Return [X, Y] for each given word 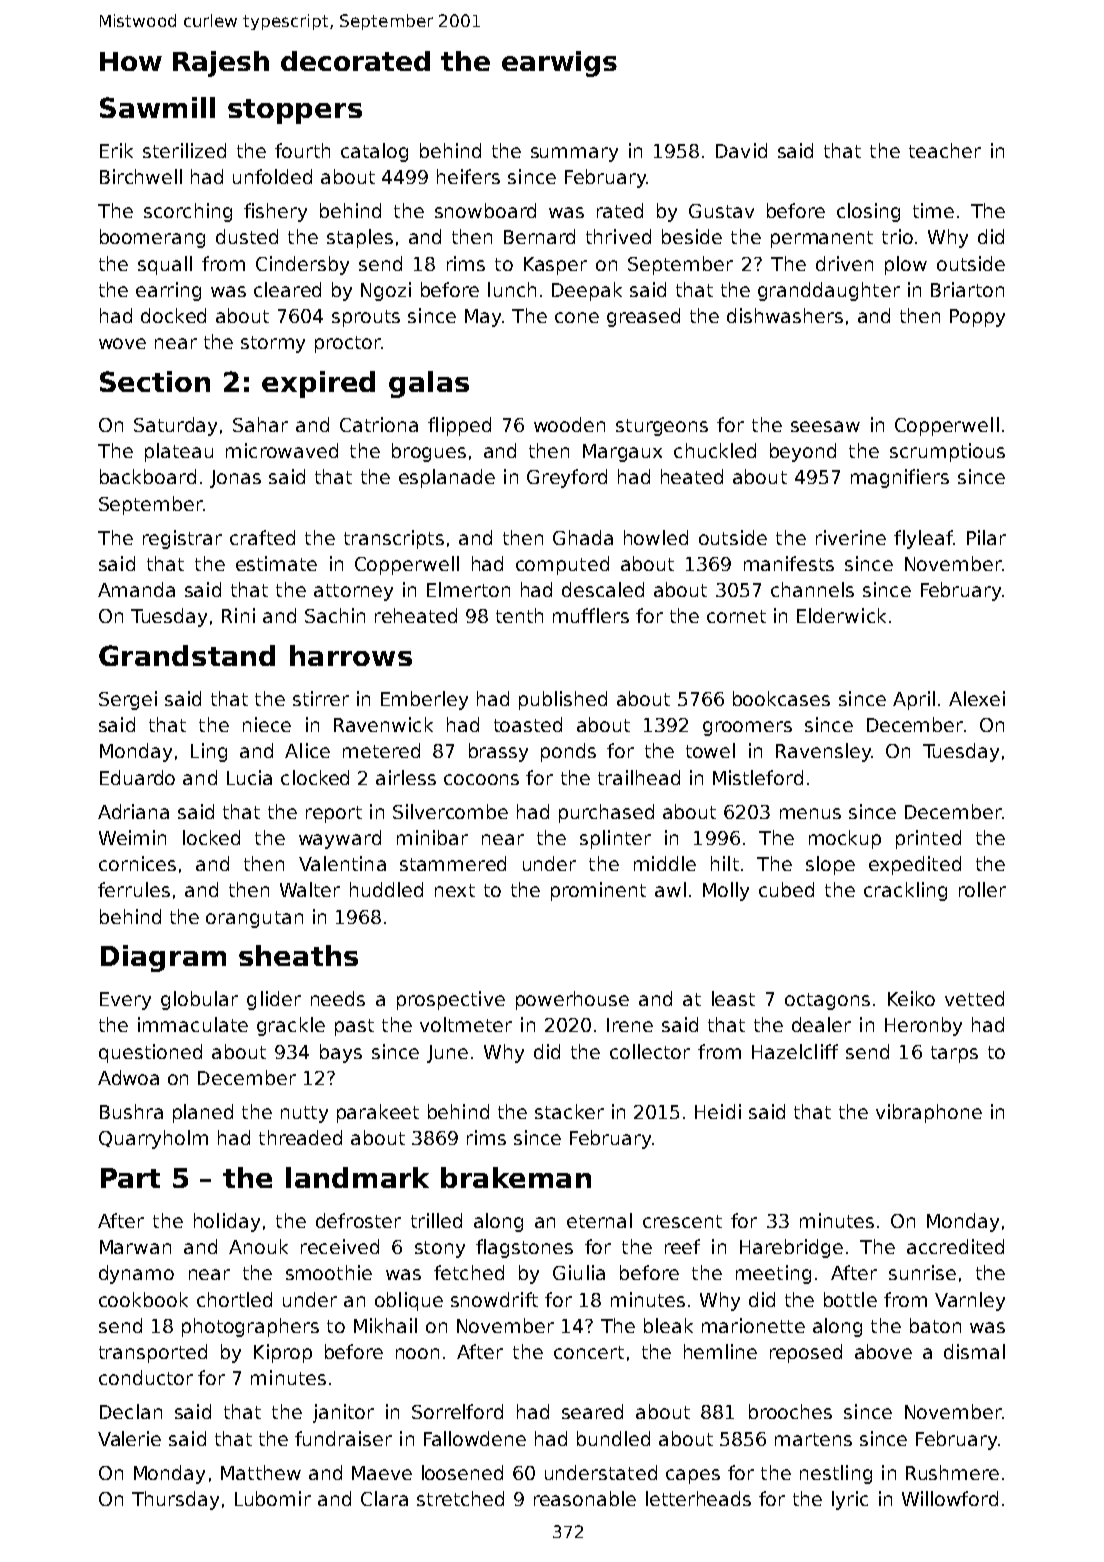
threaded [300, 1137]
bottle [850, 1299]
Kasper [555, 266]
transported [153, 1353]
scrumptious [947, 452]
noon [417, 1353]
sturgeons [662, 427]
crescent [682, 1221]
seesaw [825, 426]
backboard [148, 476]
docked [173, 315]
